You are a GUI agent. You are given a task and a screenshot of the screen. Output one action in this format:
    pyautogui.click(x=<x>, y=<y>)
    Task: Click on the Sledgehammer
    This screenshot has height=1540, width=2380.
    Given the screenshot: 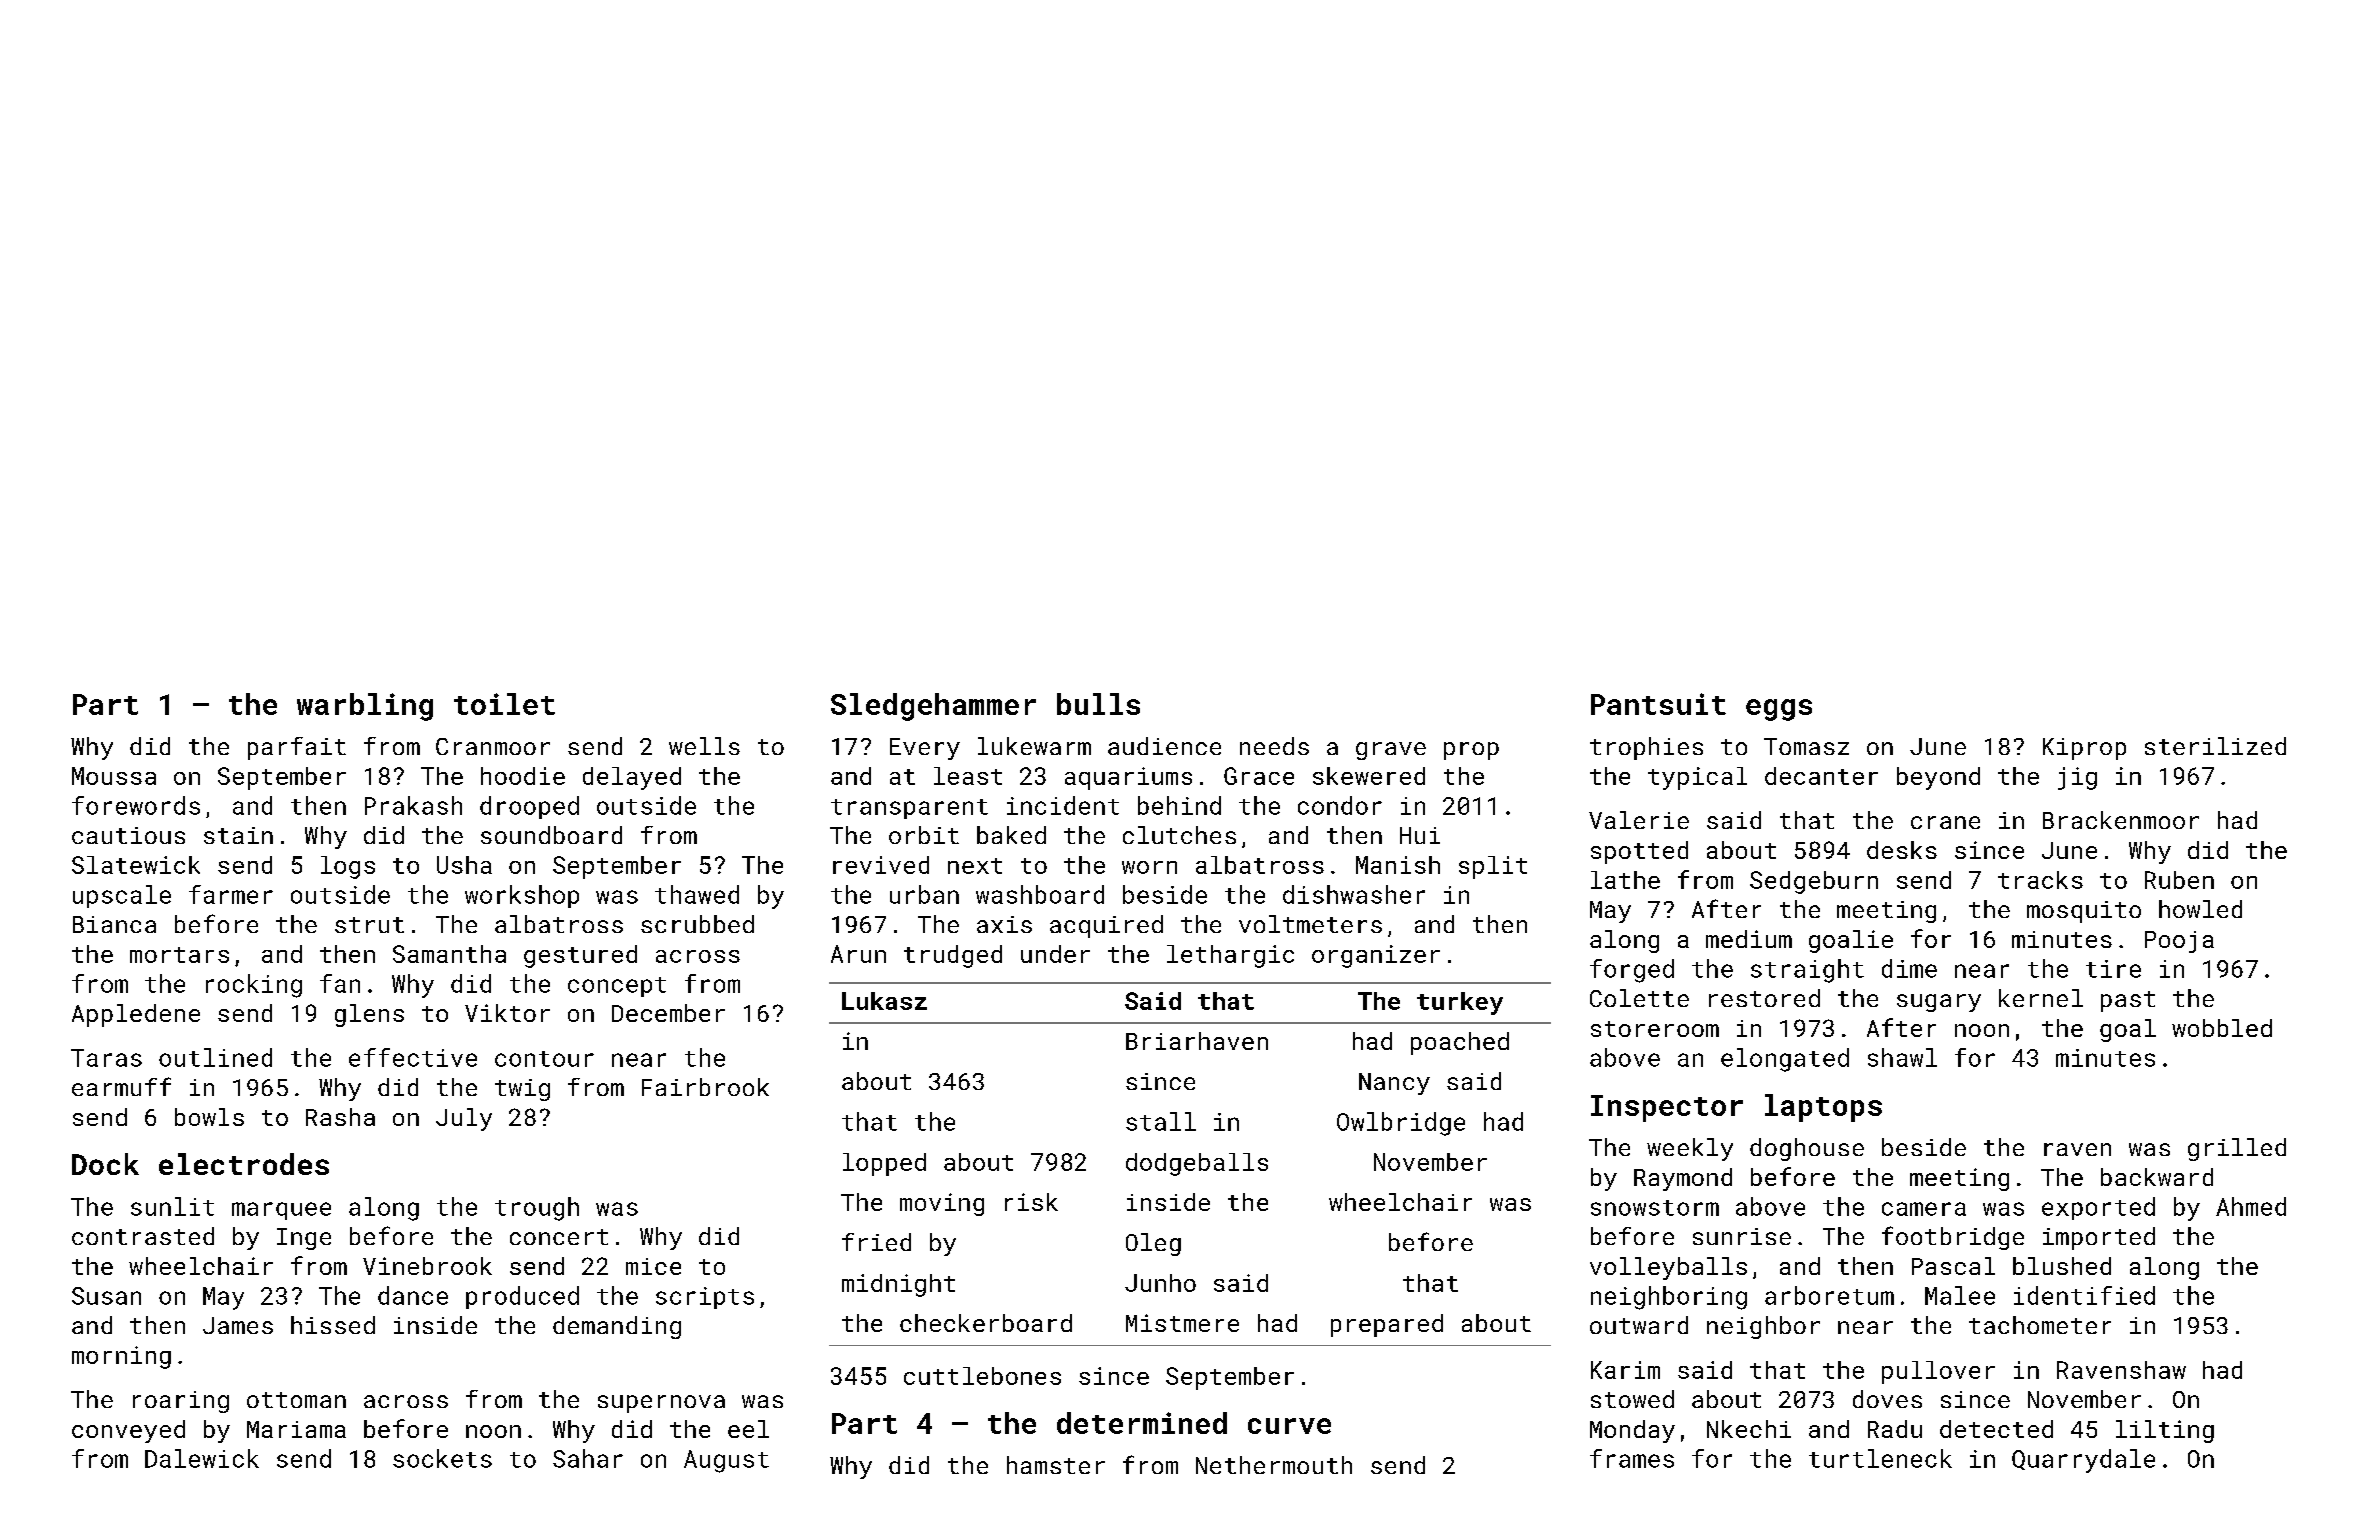 What is the action you would take?
    pyautogui.click(x=933, y=707)
